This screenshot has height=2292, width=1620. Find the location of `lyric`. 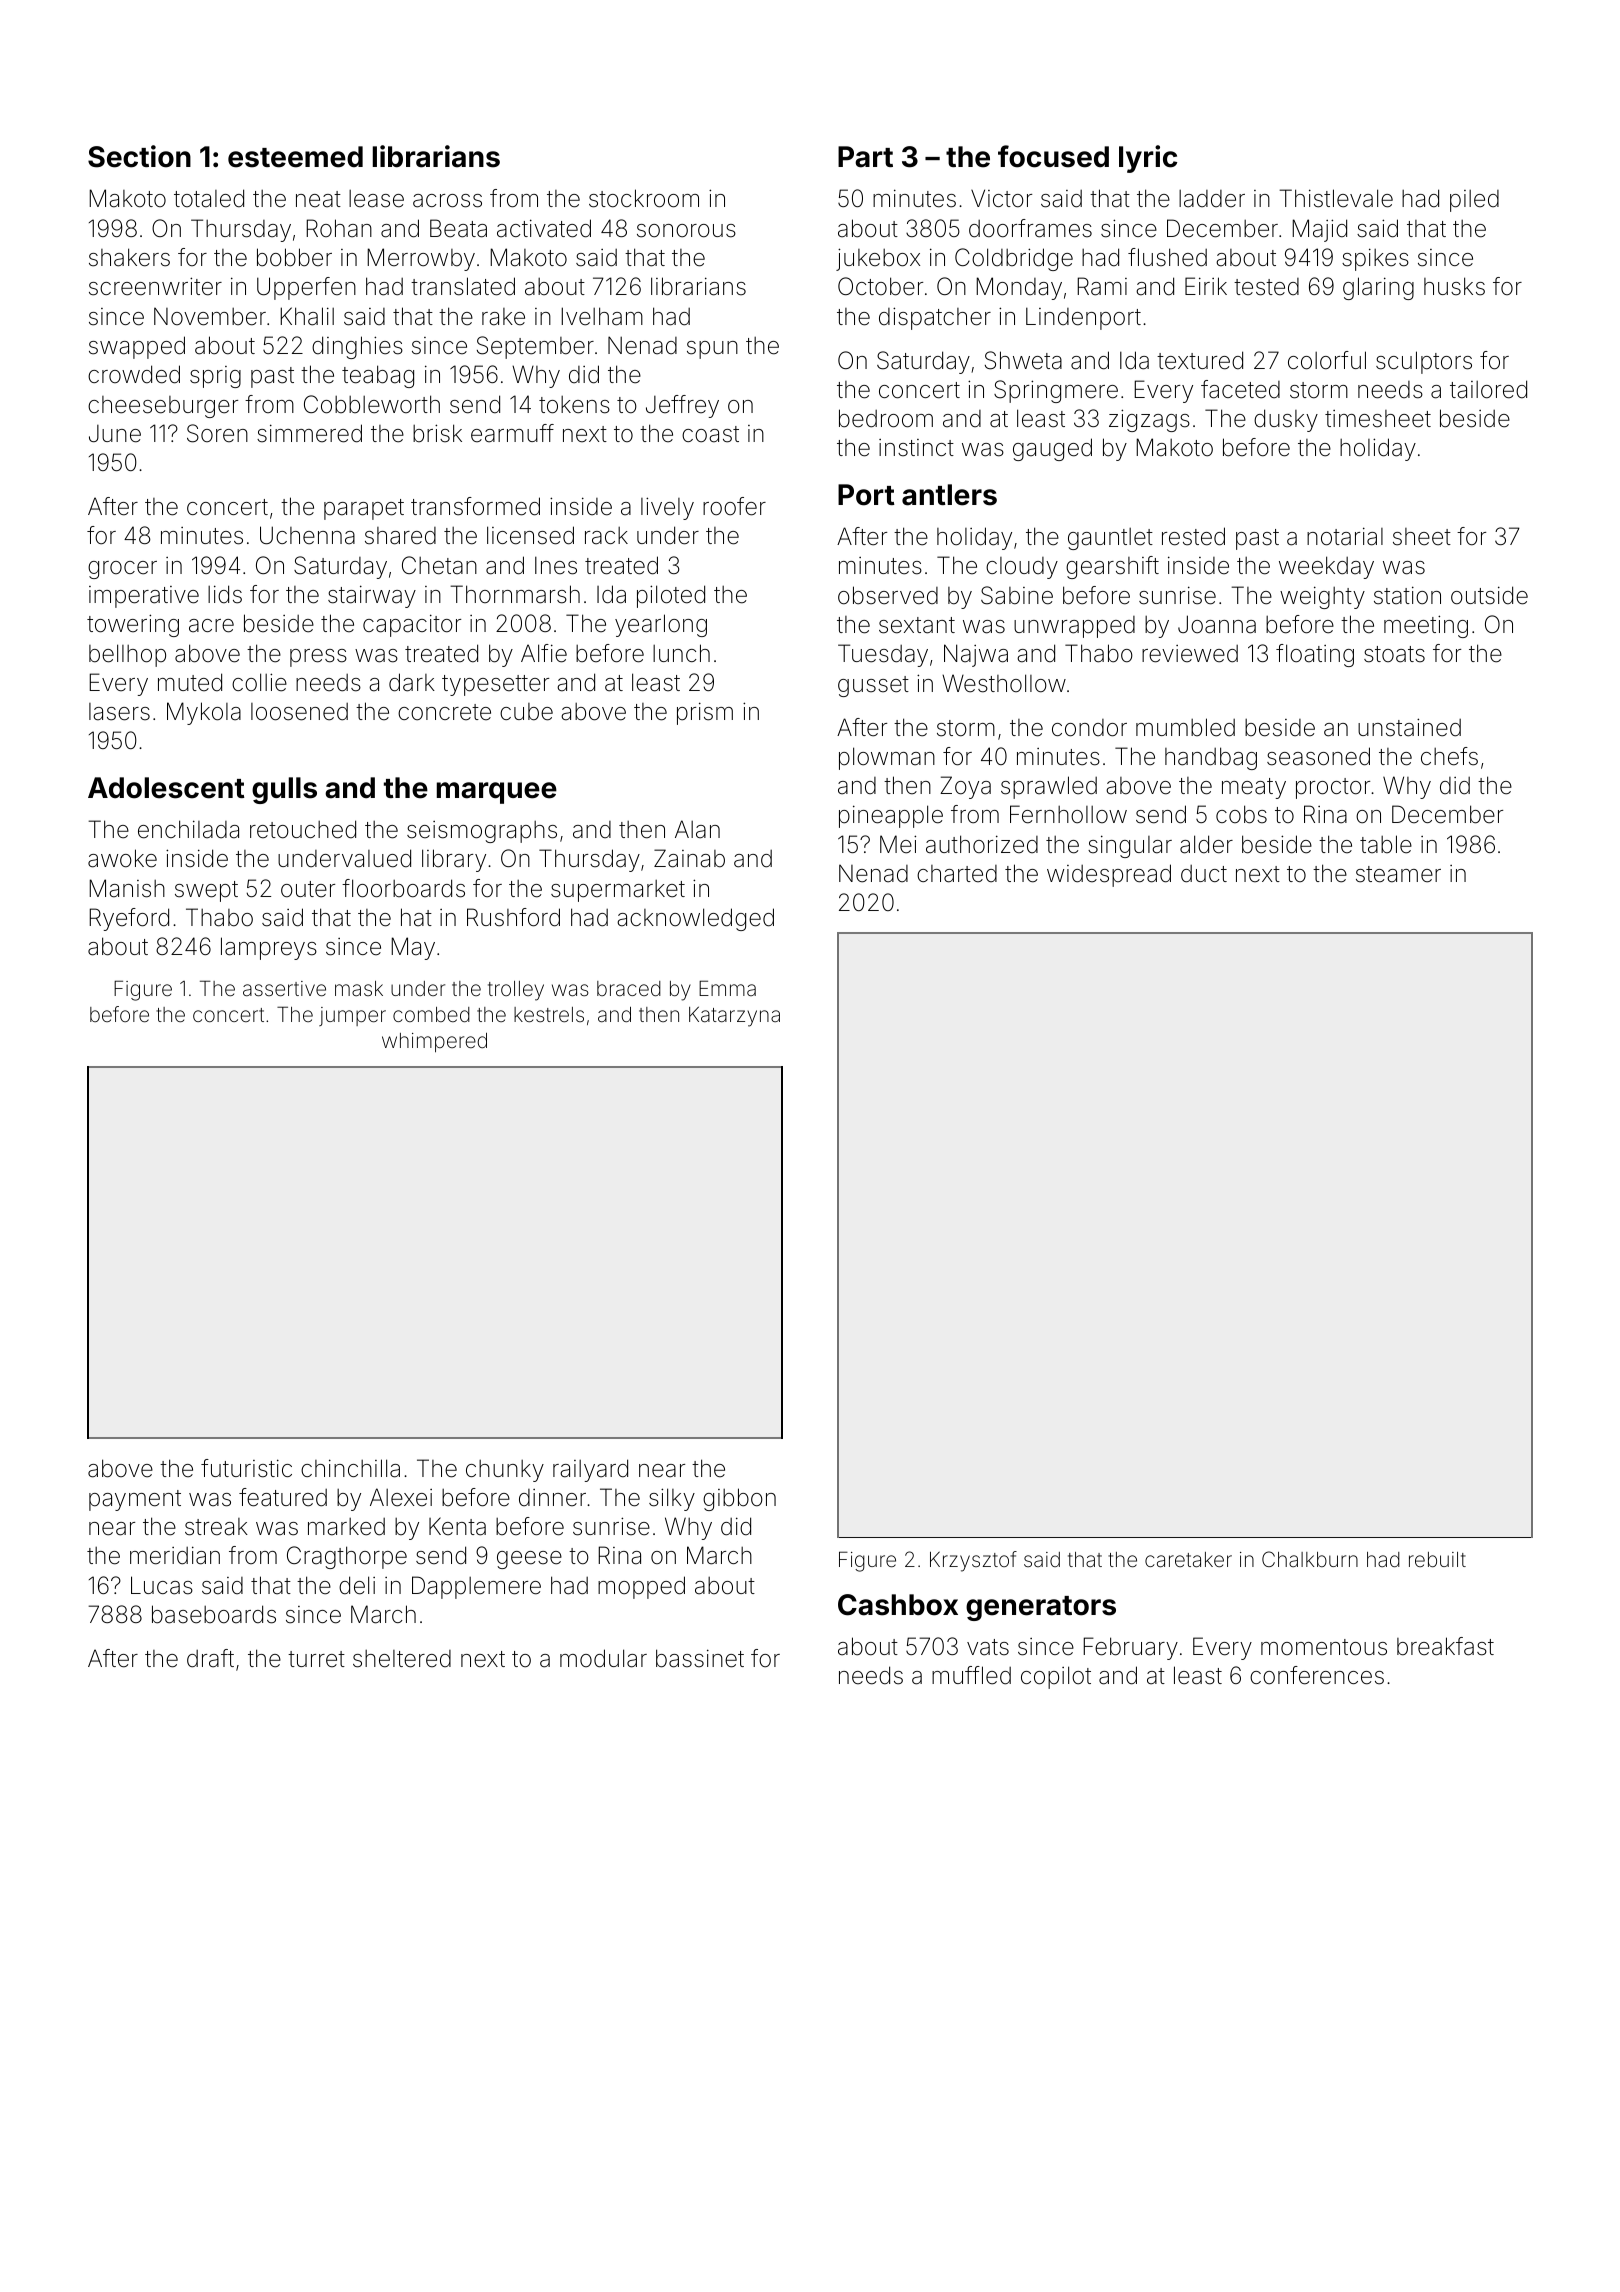

lyric is located at coordinates (1148, 159).
